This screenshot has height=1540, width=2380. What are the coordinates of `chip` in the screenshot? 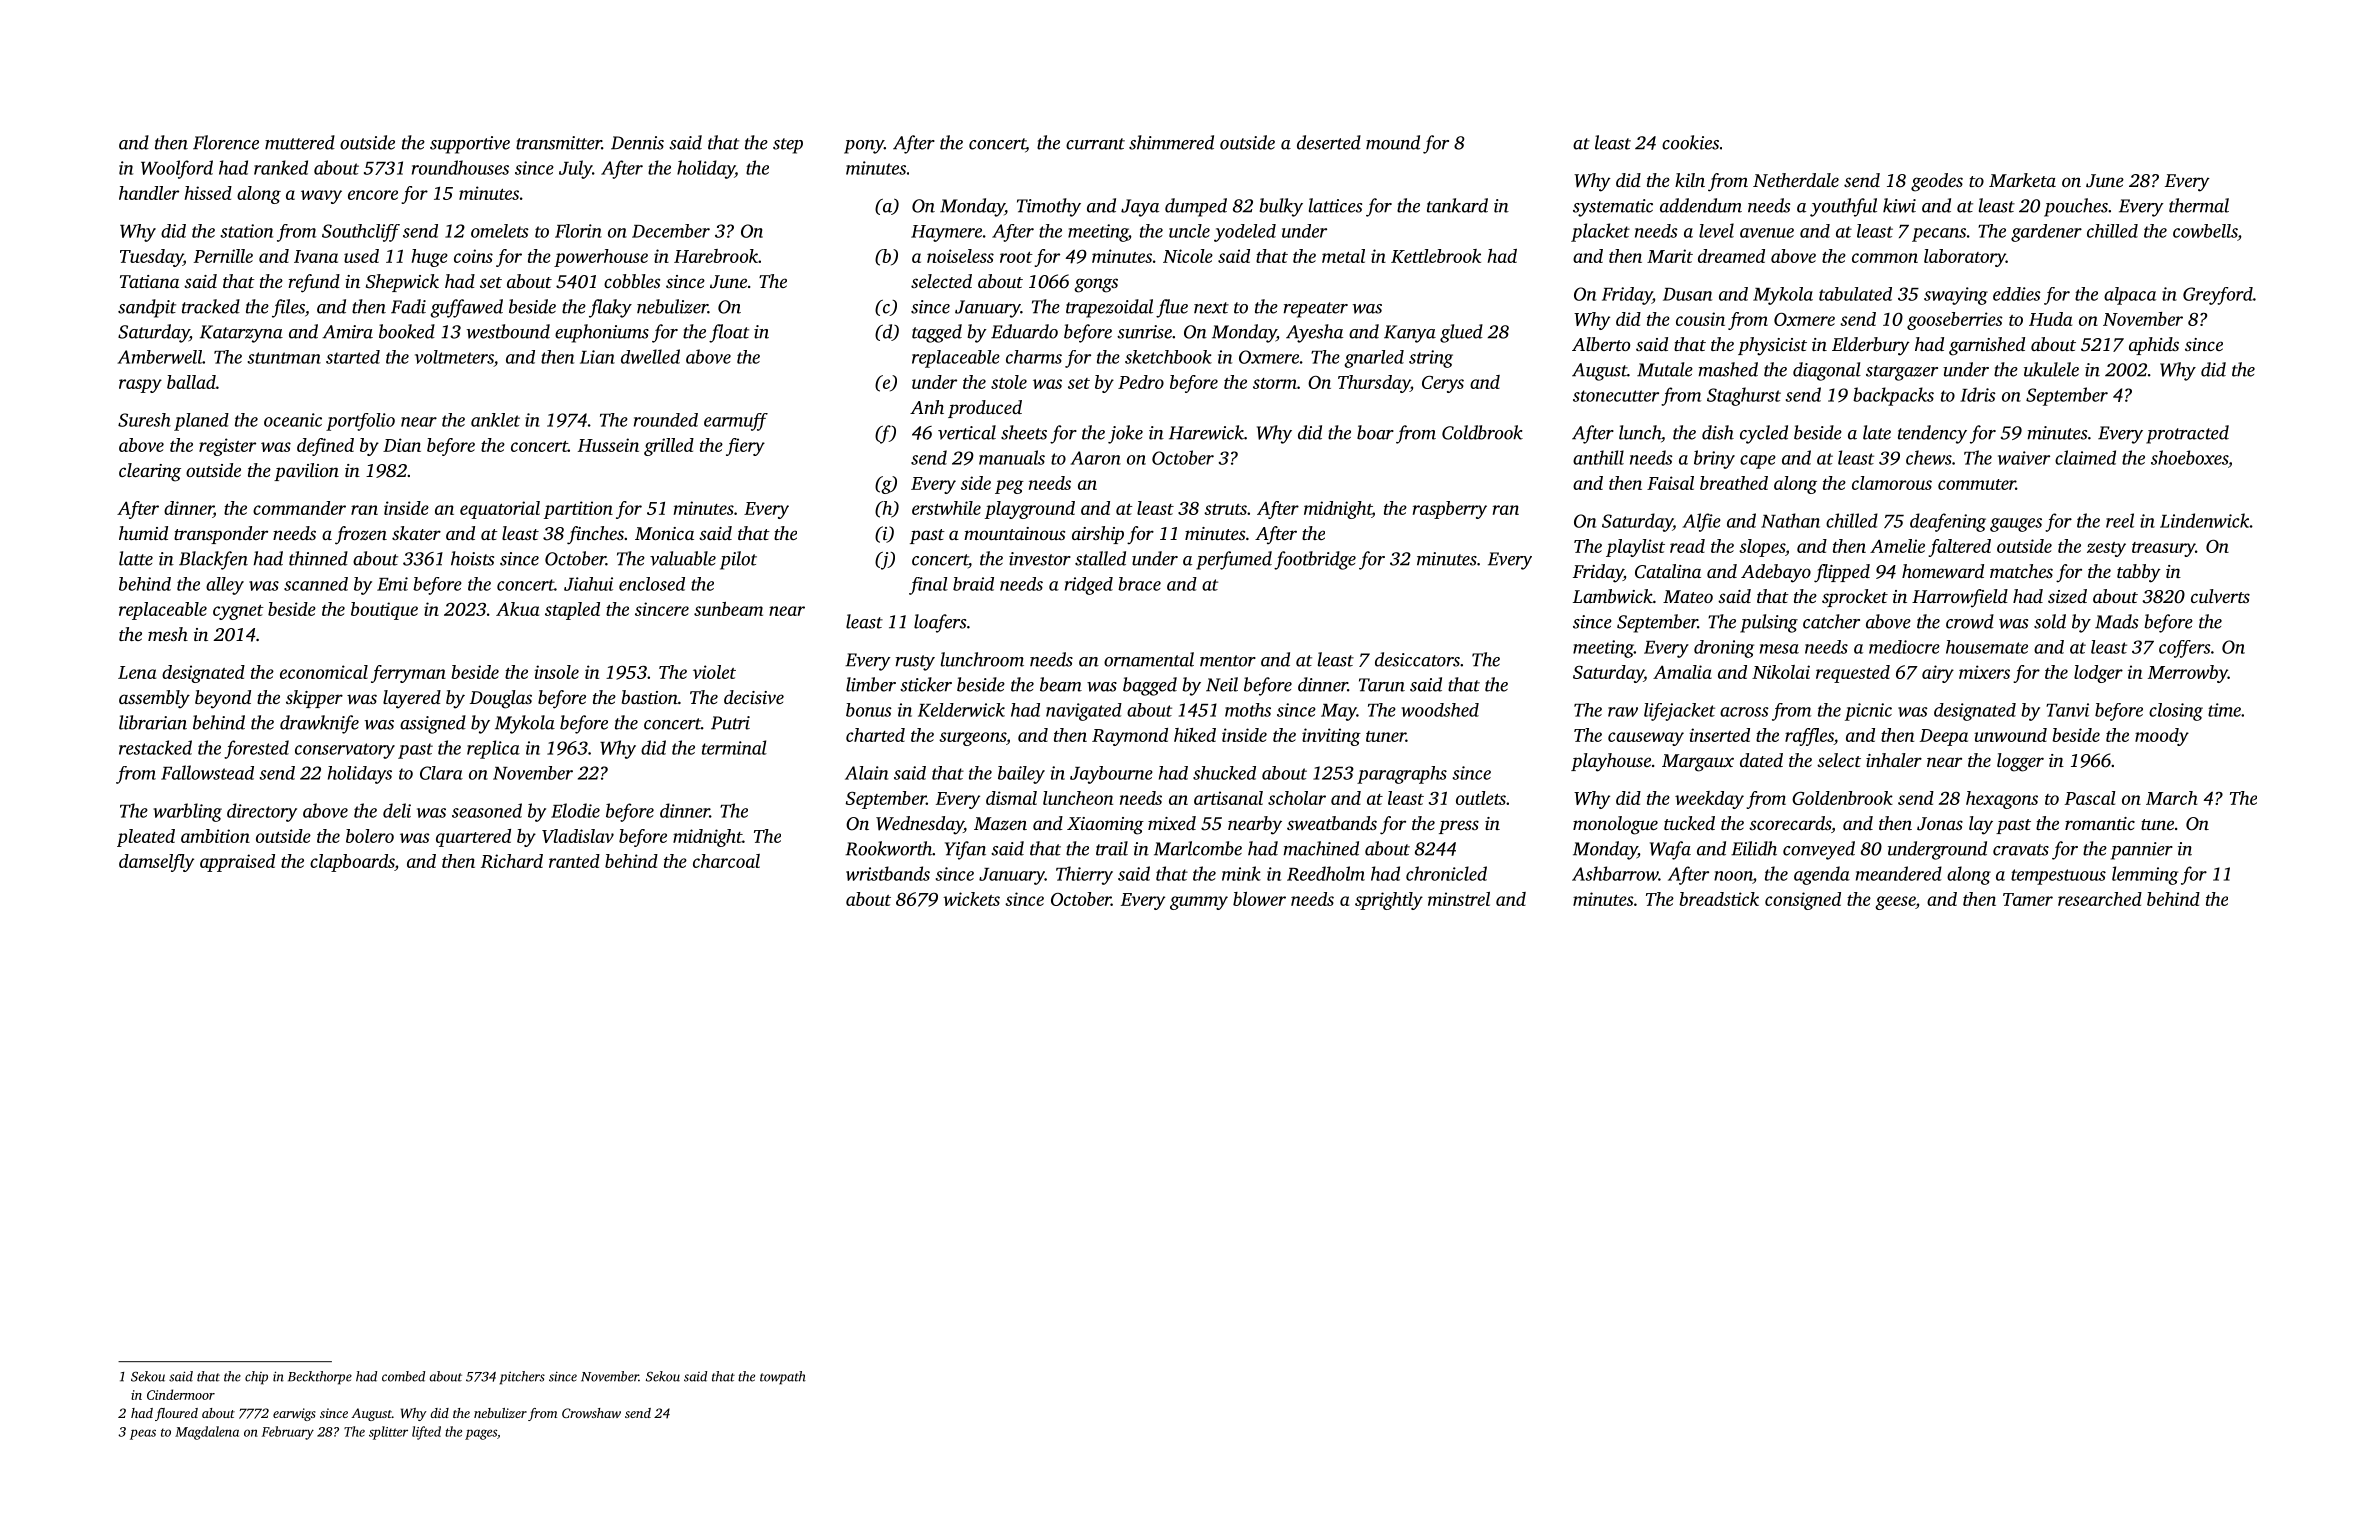 It's located at (256, 1378).
